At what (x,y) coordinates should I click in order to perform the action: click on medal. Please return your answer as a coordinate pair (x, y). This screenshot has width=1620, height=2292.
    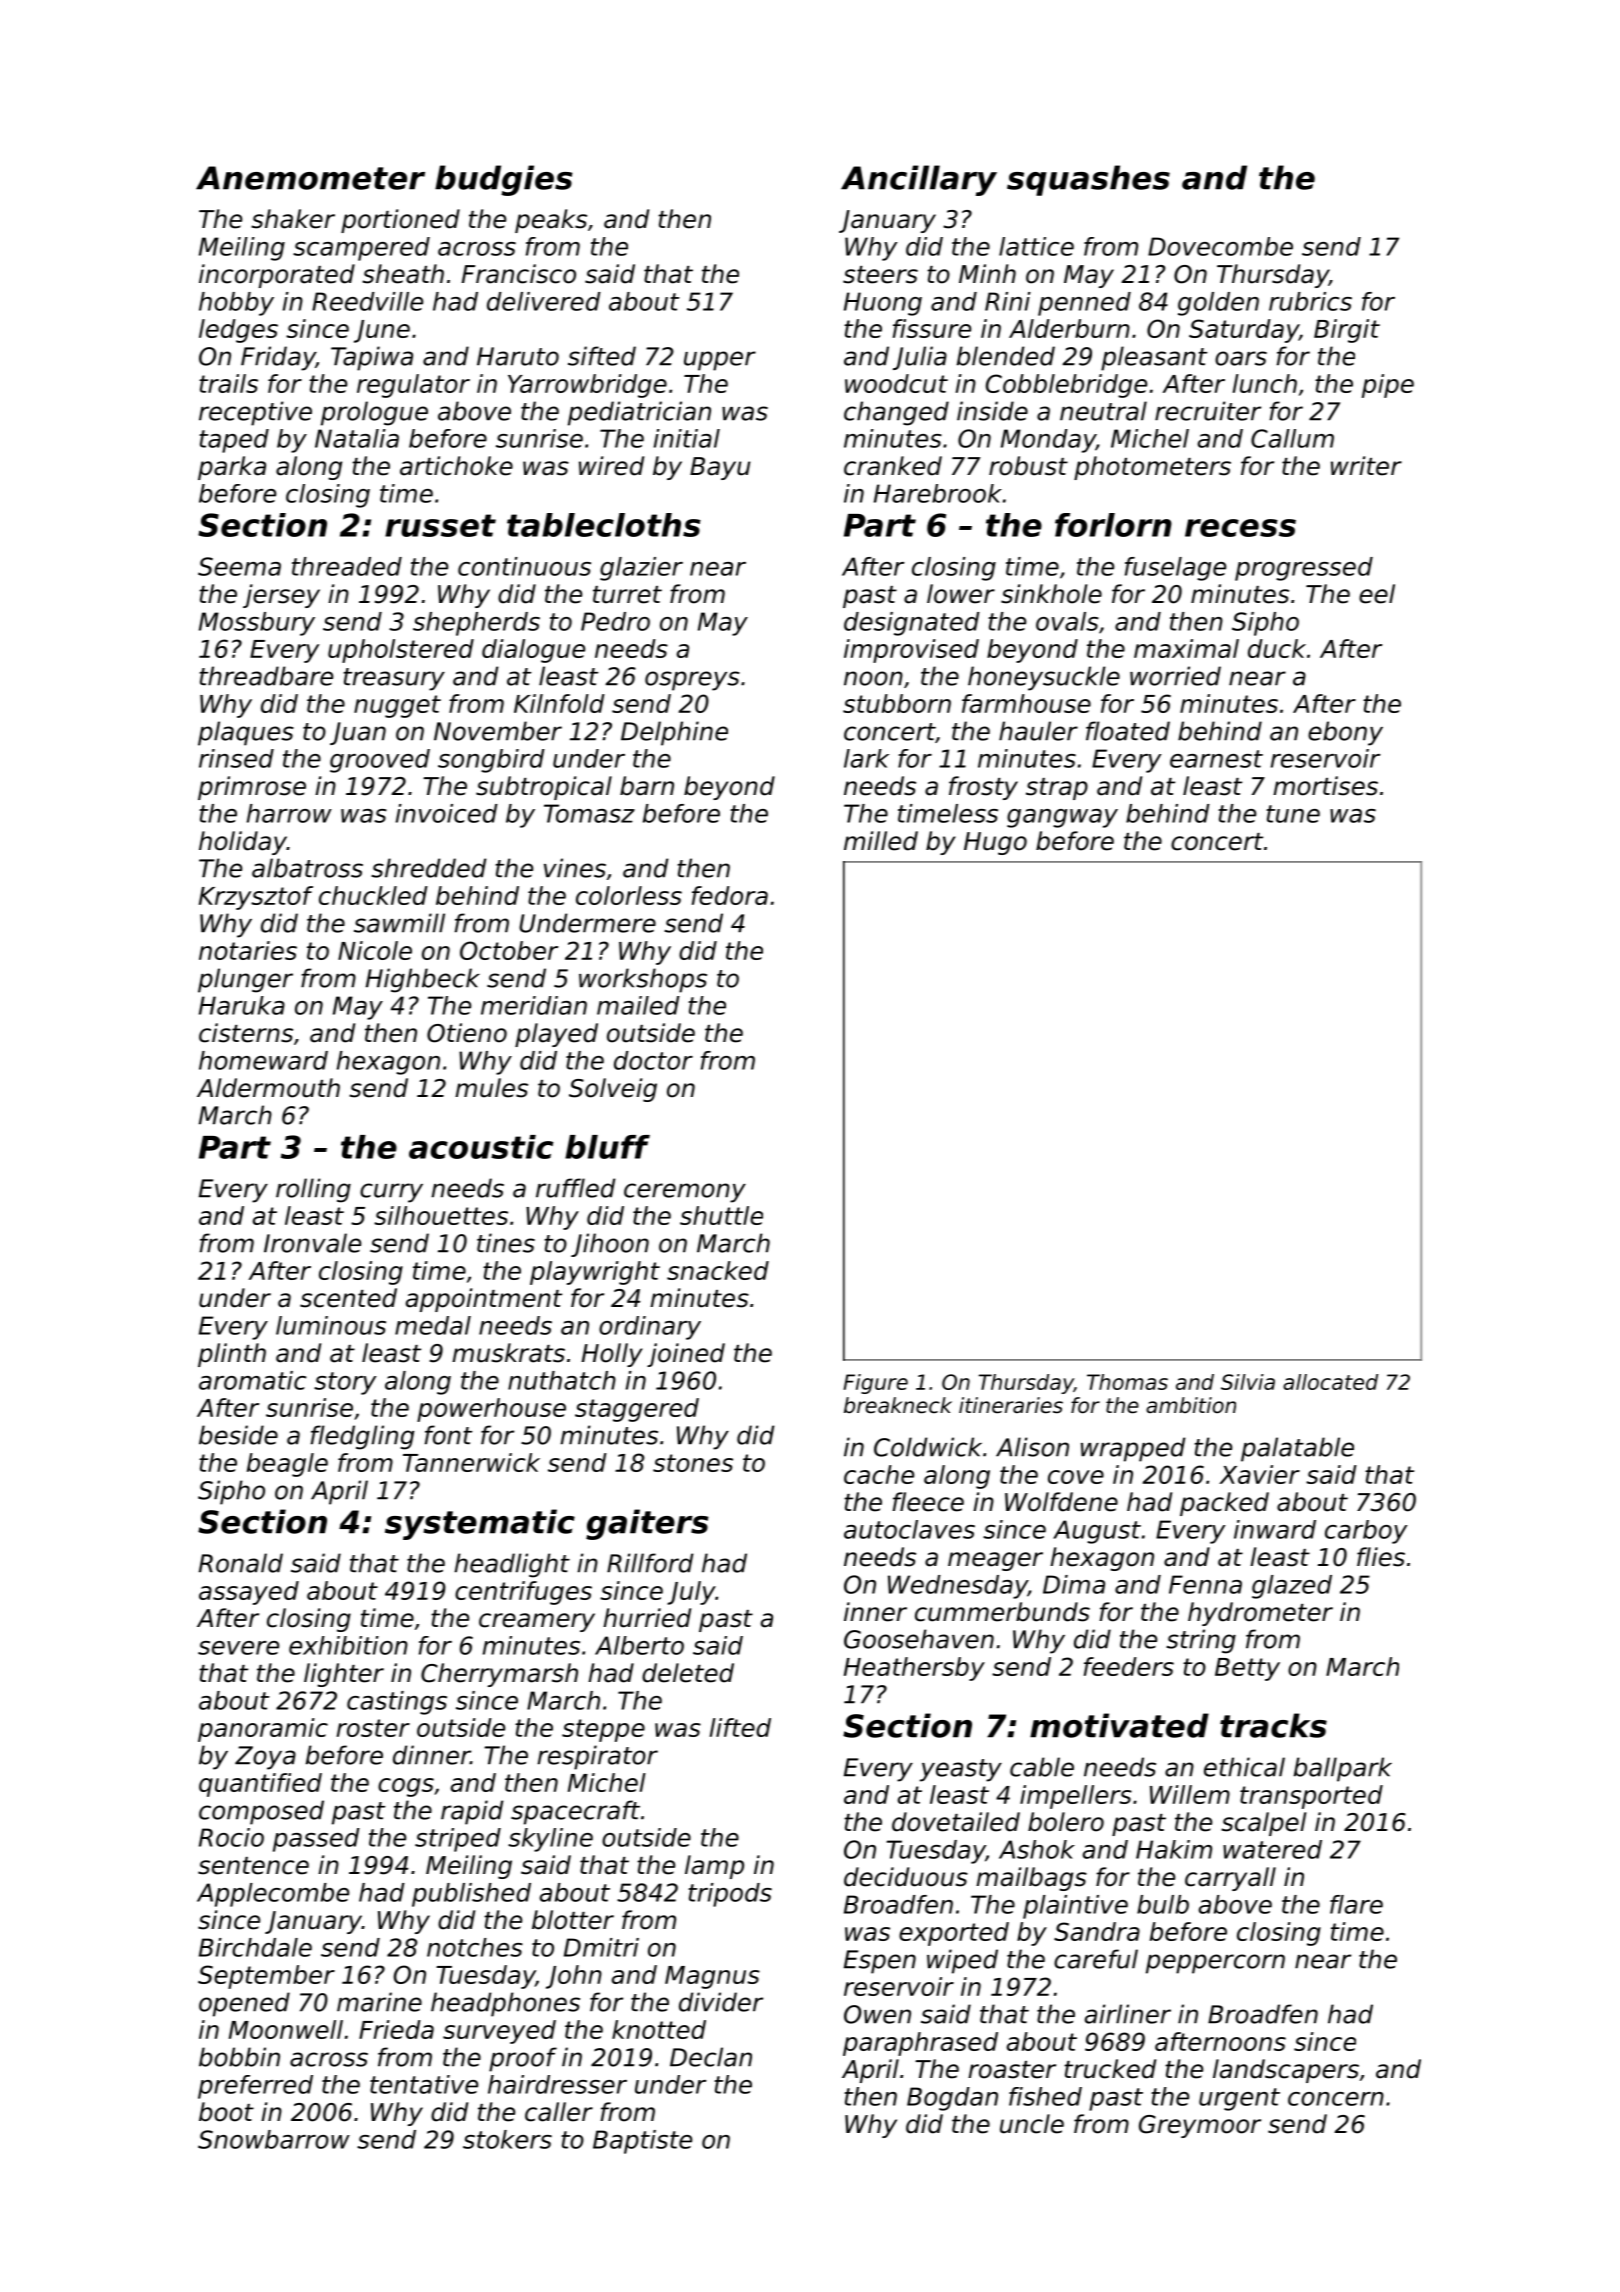
    Looking at the image, I should click on (433, 1325).
